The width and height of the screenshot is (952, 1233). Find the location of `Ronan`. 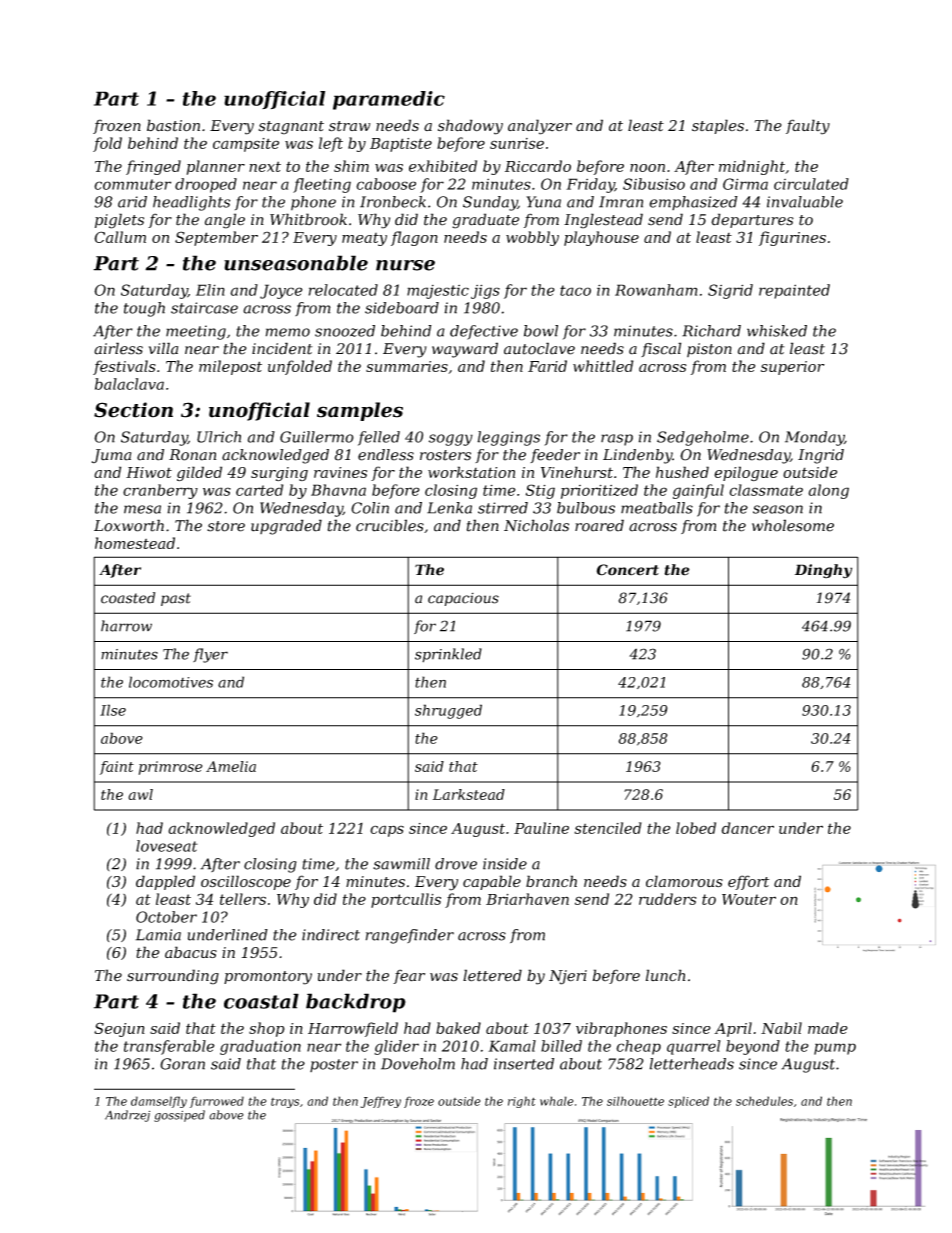

Ronan is located at coordinates (192, 455).
